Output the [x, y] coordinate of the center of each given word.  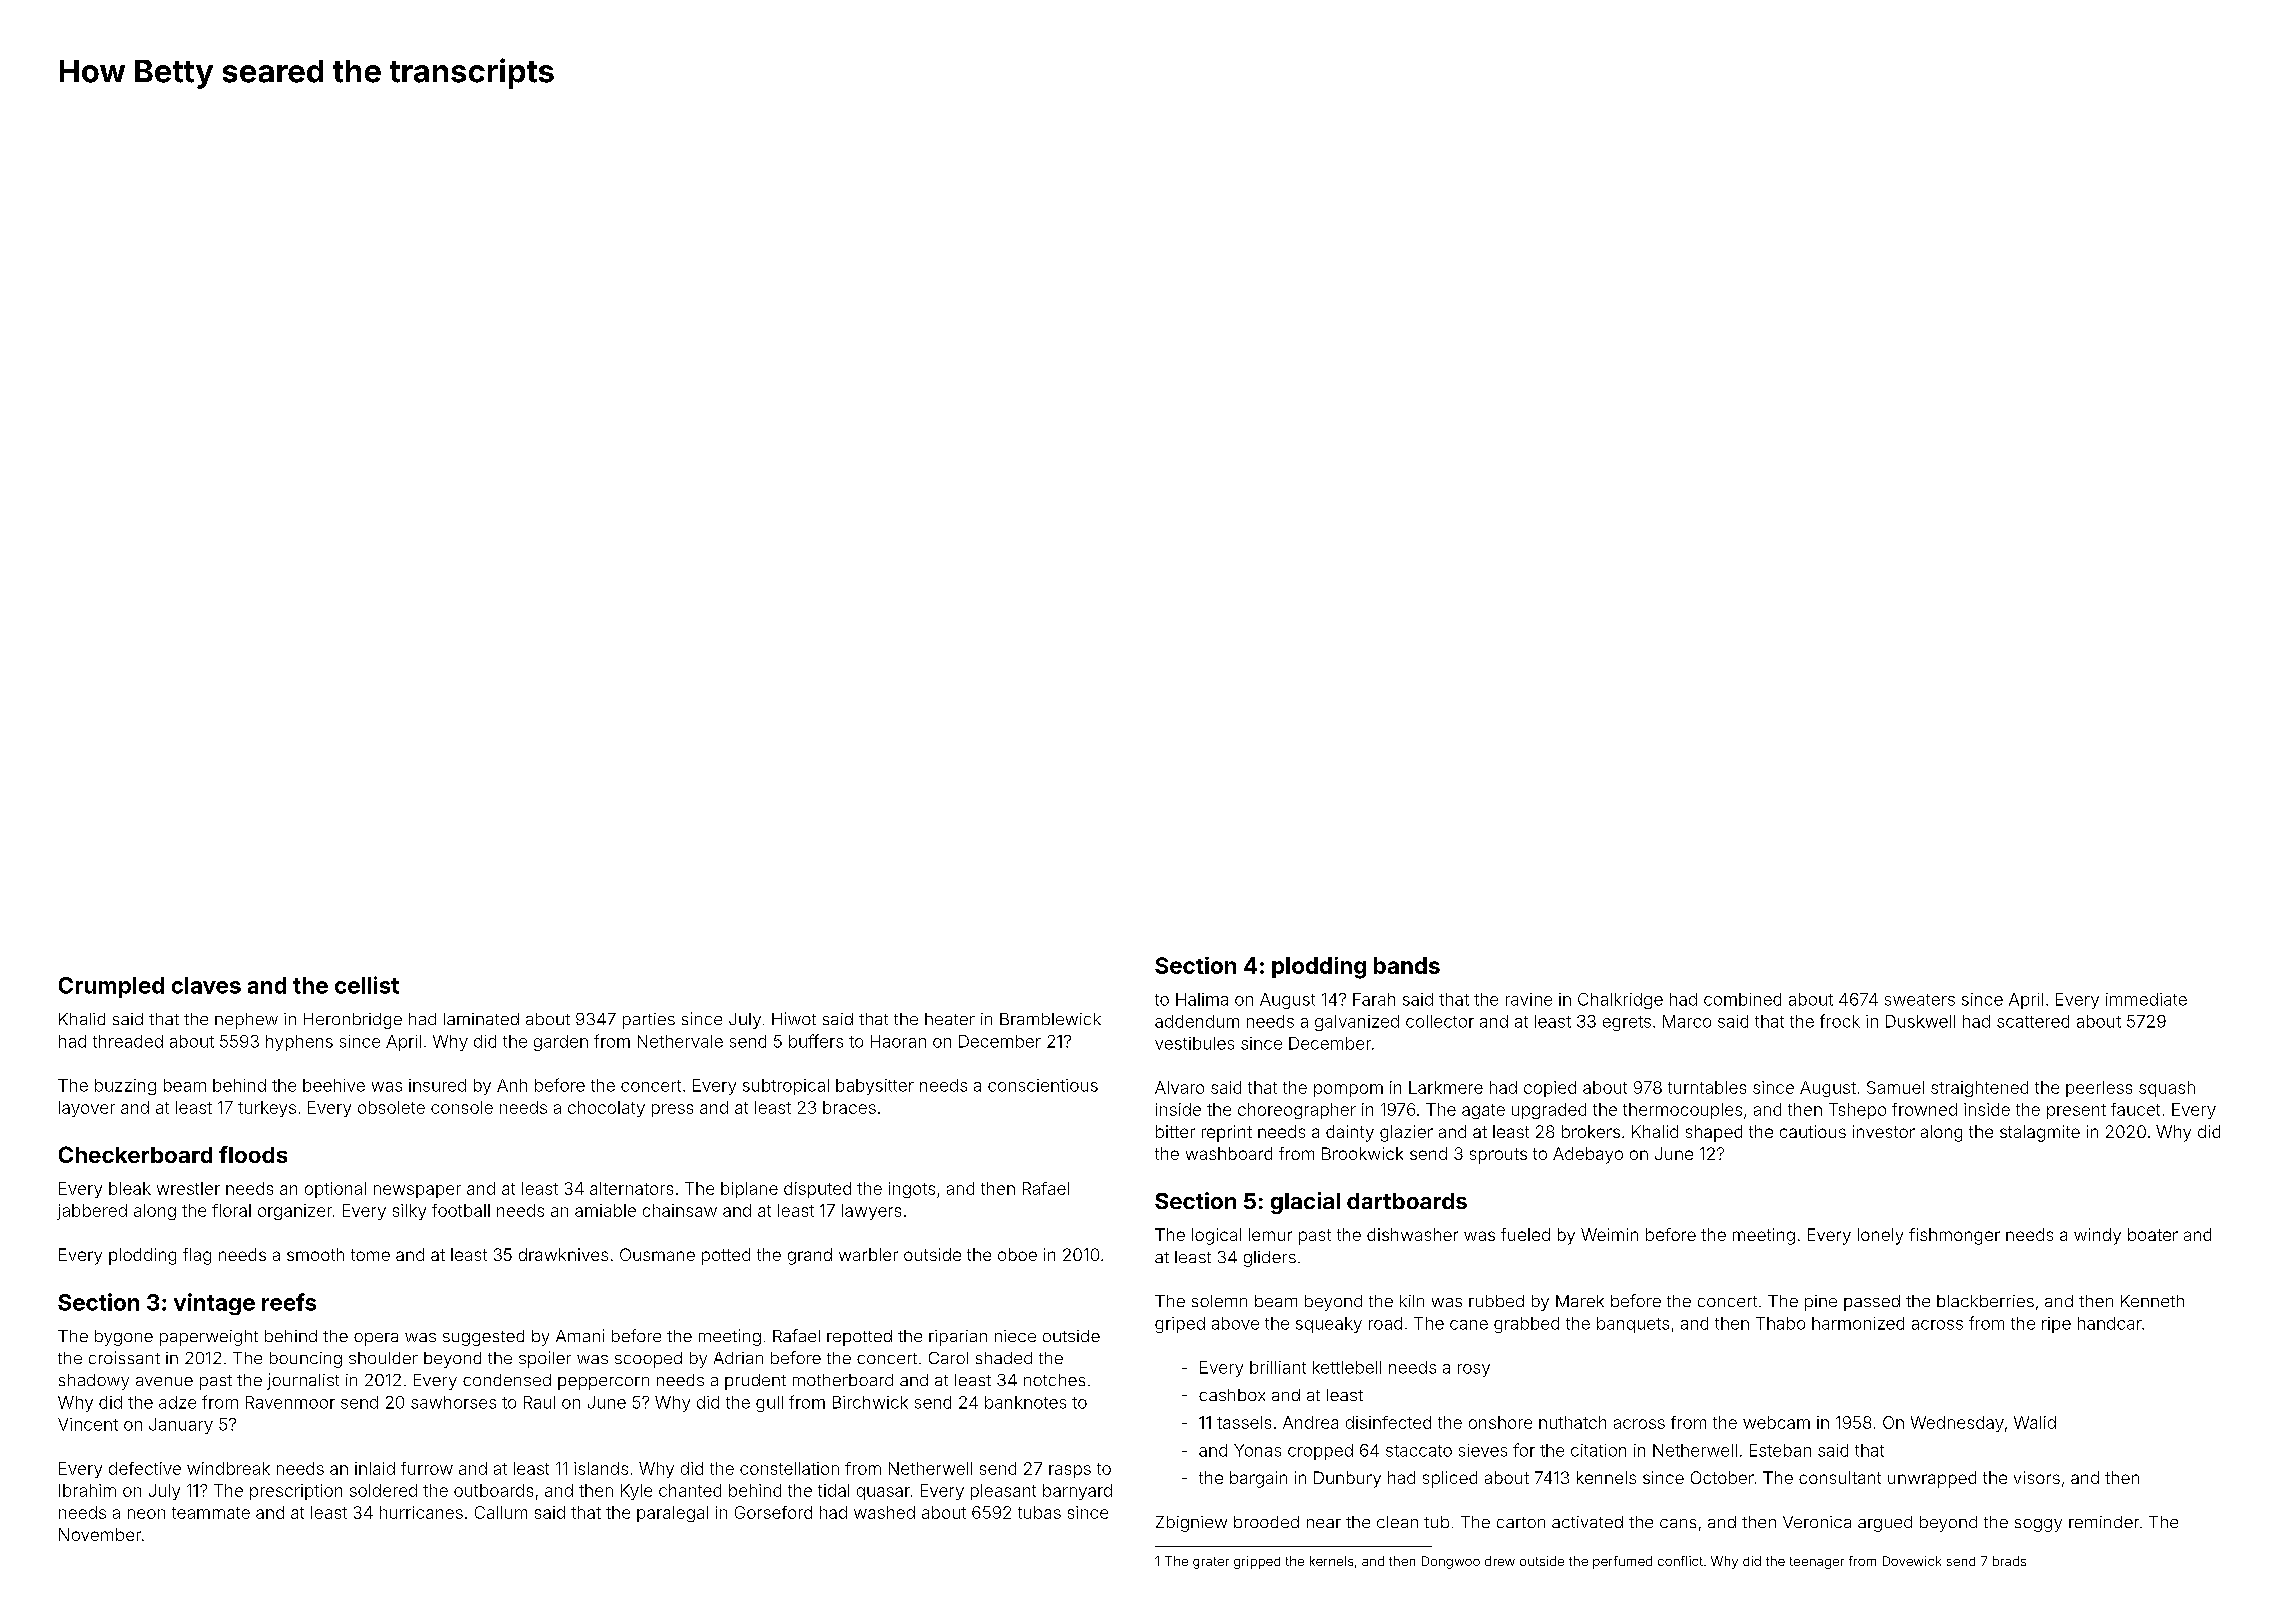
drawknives [563, 1254]
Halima [1202, 999]
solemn [1219, 1301]
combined [1742, 999]
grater [1211, 1563]
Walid [2035, 1422]
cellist [367, 985]
